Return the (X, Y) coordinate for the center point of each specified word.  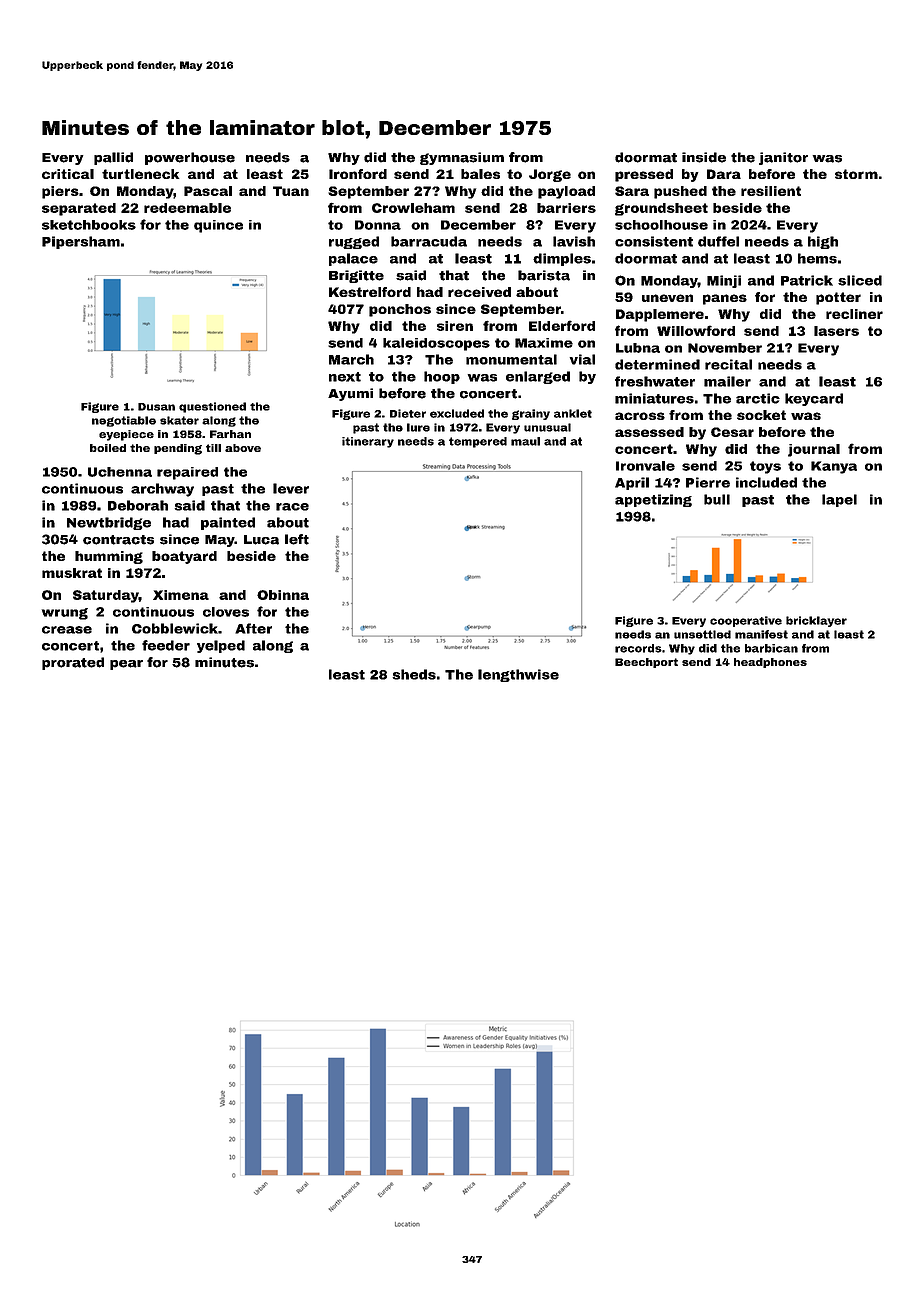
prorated (73, 663)
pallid (113, 158)
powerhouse (190, 158)
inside (704, 157)
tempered (478, 442)
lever (291, 488)
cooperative (746, 621)
